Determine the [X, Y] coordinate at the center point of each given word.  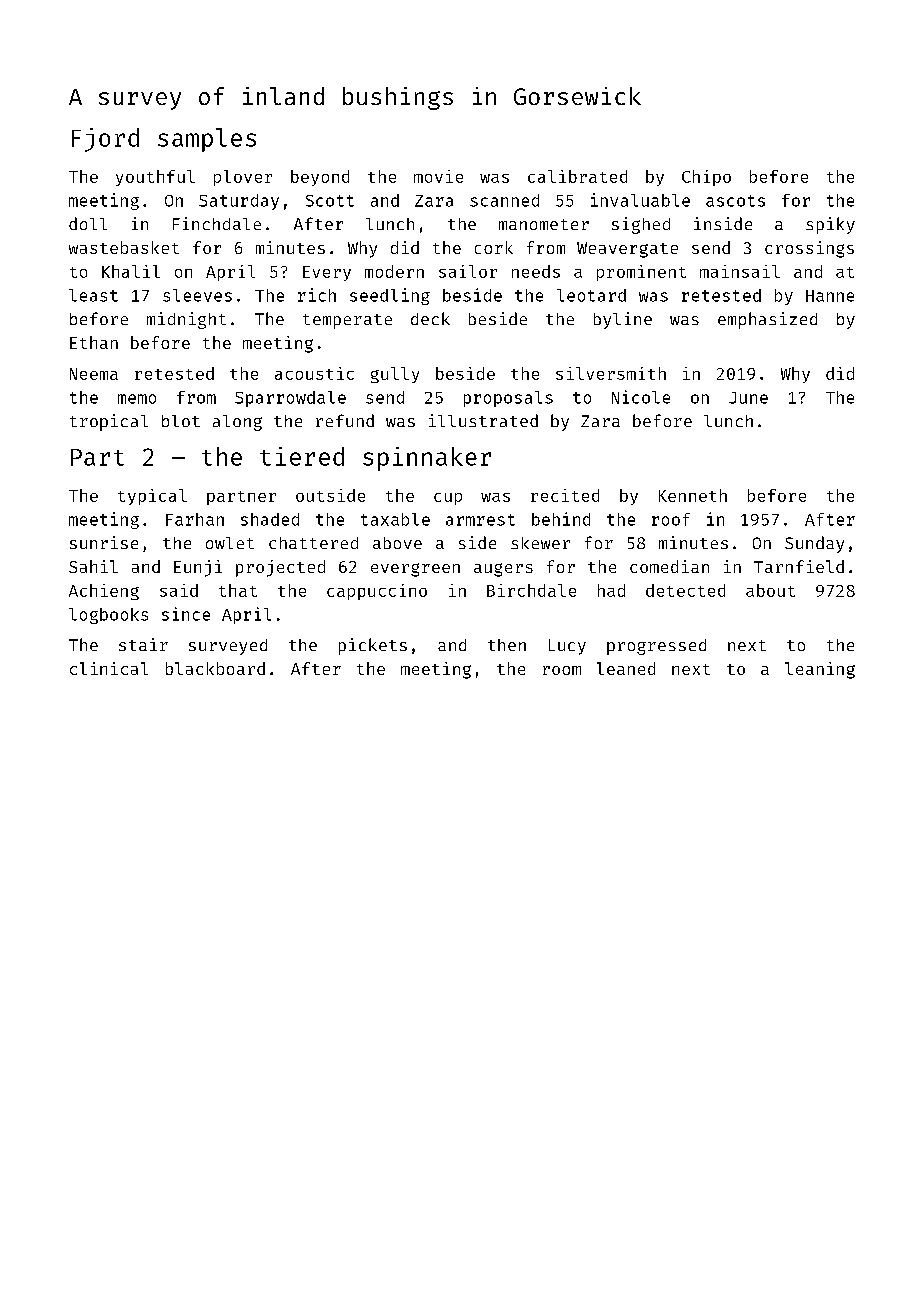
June [748, 398]
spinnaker [427, 459]
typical [152, 497]
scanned [504, 200]
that [238, 590]
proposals [508, 399]
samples [207, 140]
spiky [830, 225]
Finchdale [217, 223]
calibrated [577, 176]
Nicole [641, 397]
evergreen [415, 570]
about [770, 590]
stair [143, 644]
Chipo [706, 178]
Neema [94, 374]
